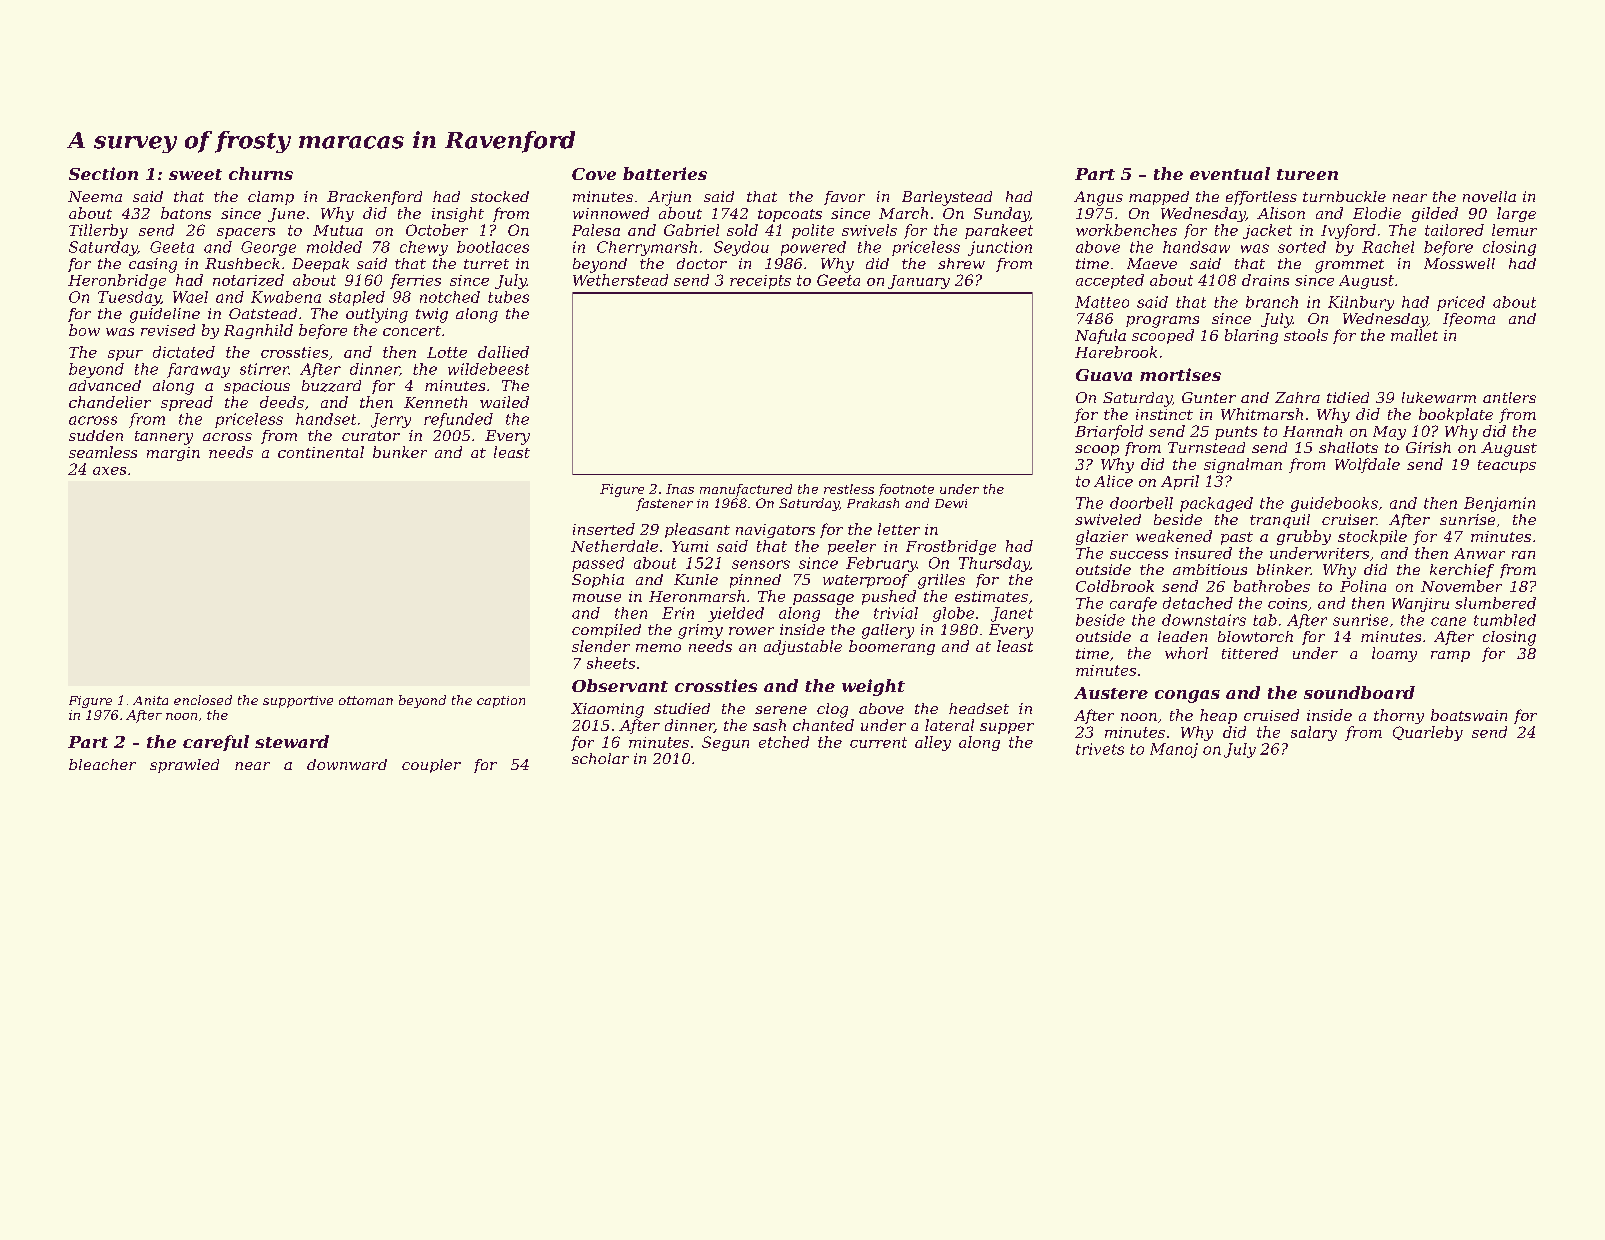  What do you see at coordinates (1348, 397) in the screenshot?
I see `tidied` at bounding box center [1348, 397].
